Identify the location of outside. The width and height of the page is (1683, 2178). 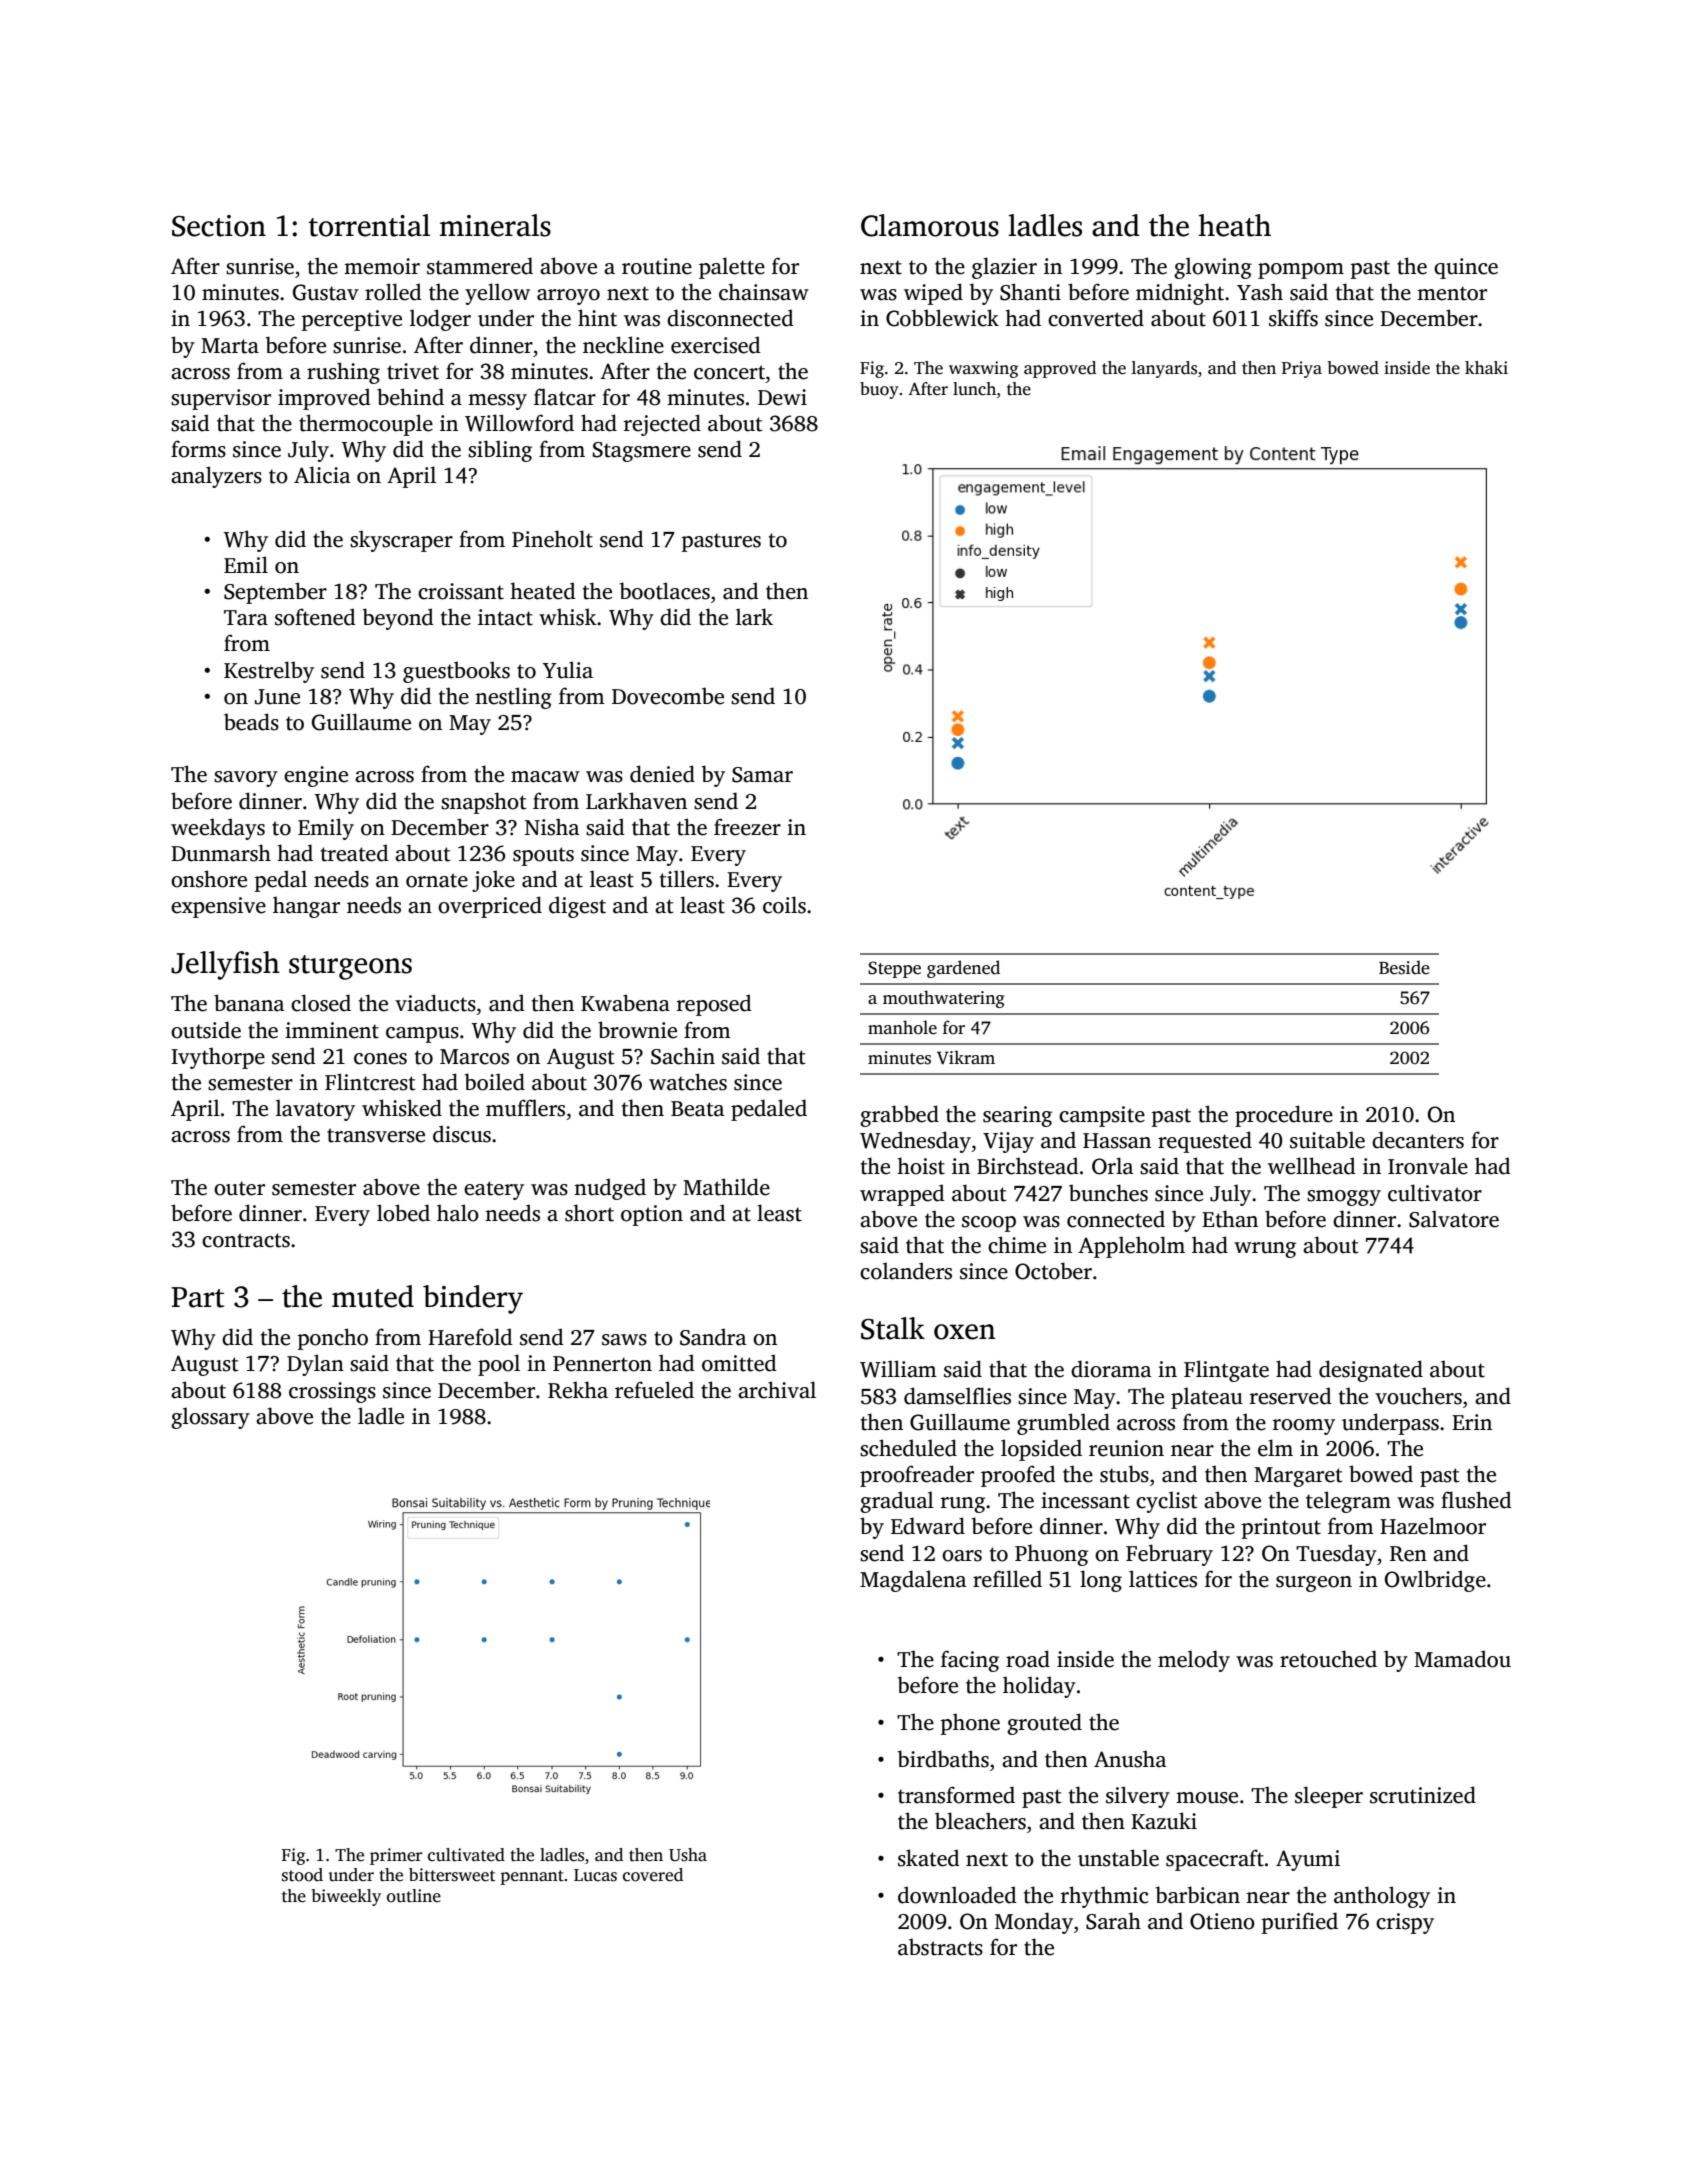
(206, 1030).
